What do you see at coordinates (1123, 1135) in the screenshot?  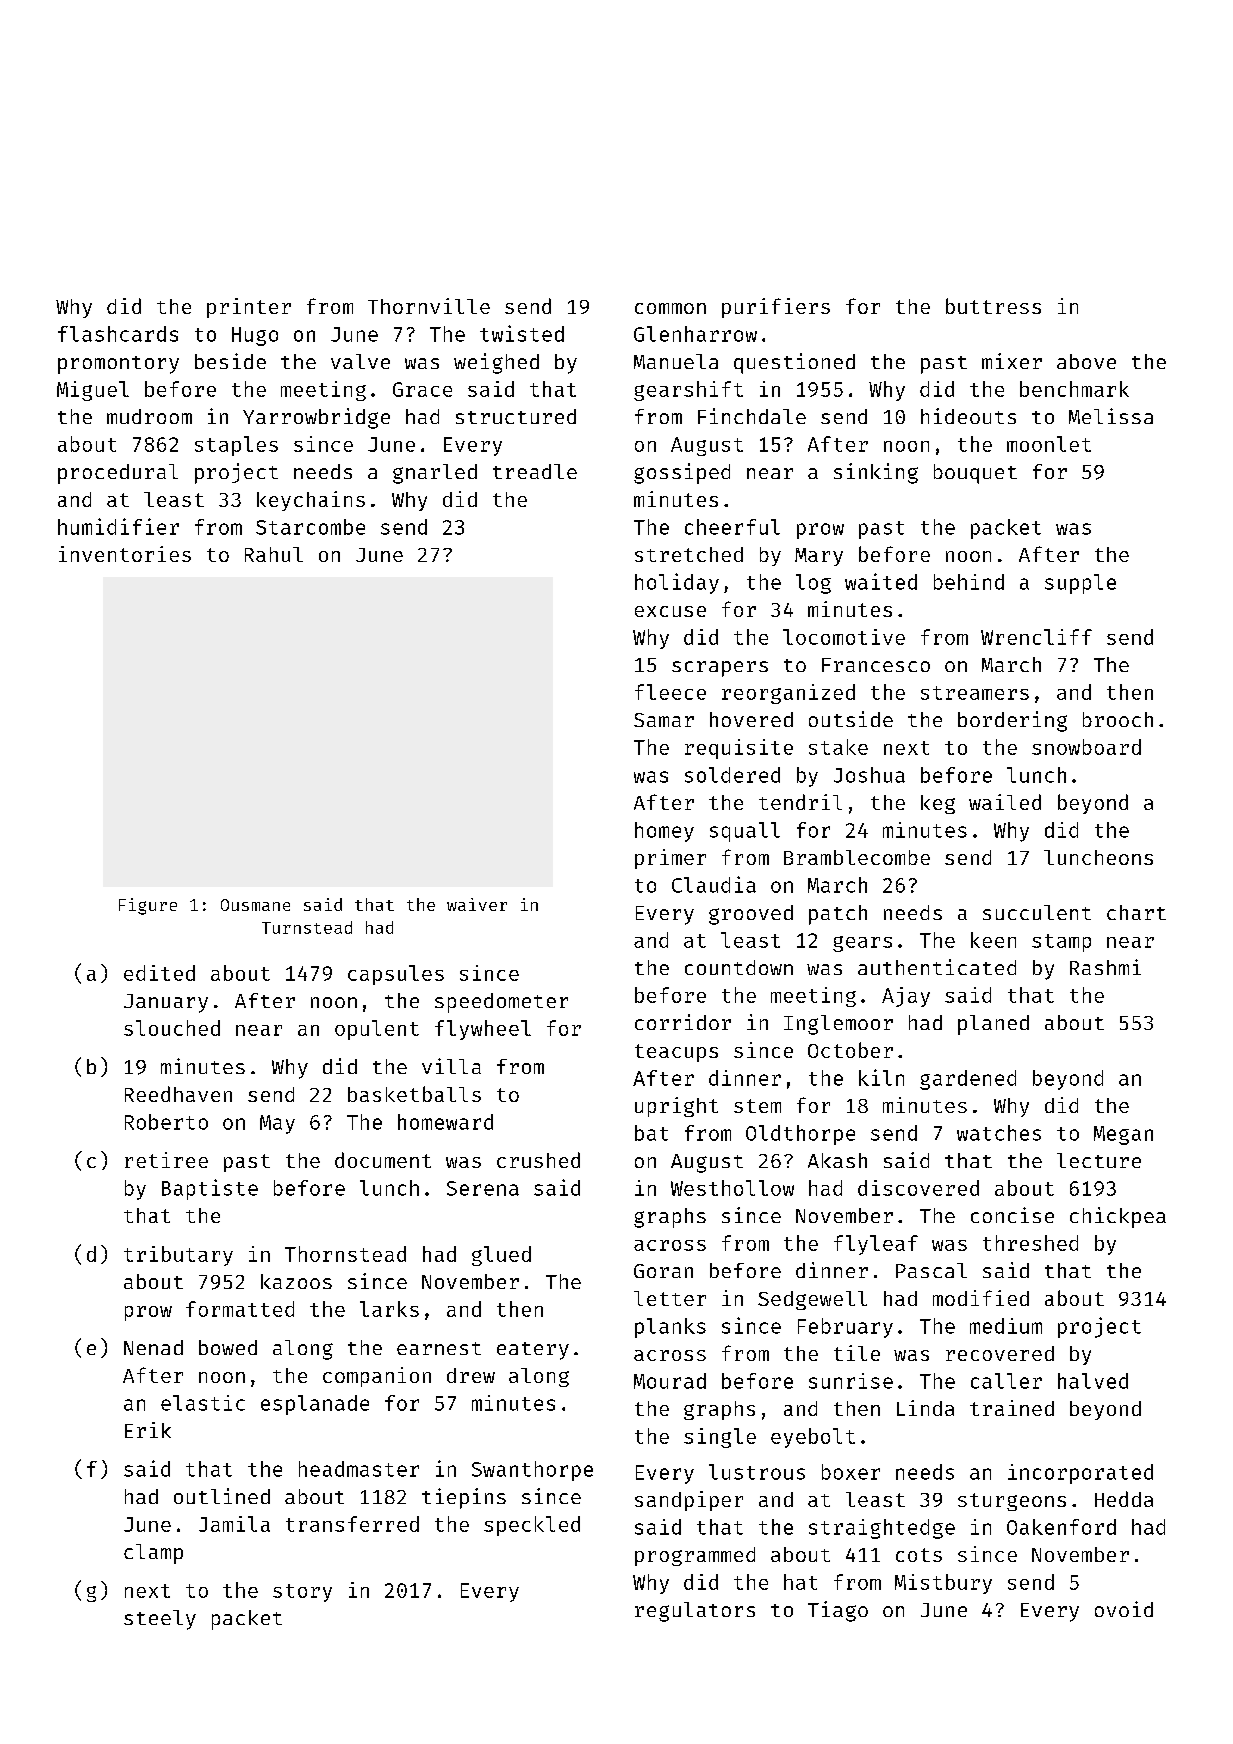 I see `Megan` at bounding box center [1123, 1135].
